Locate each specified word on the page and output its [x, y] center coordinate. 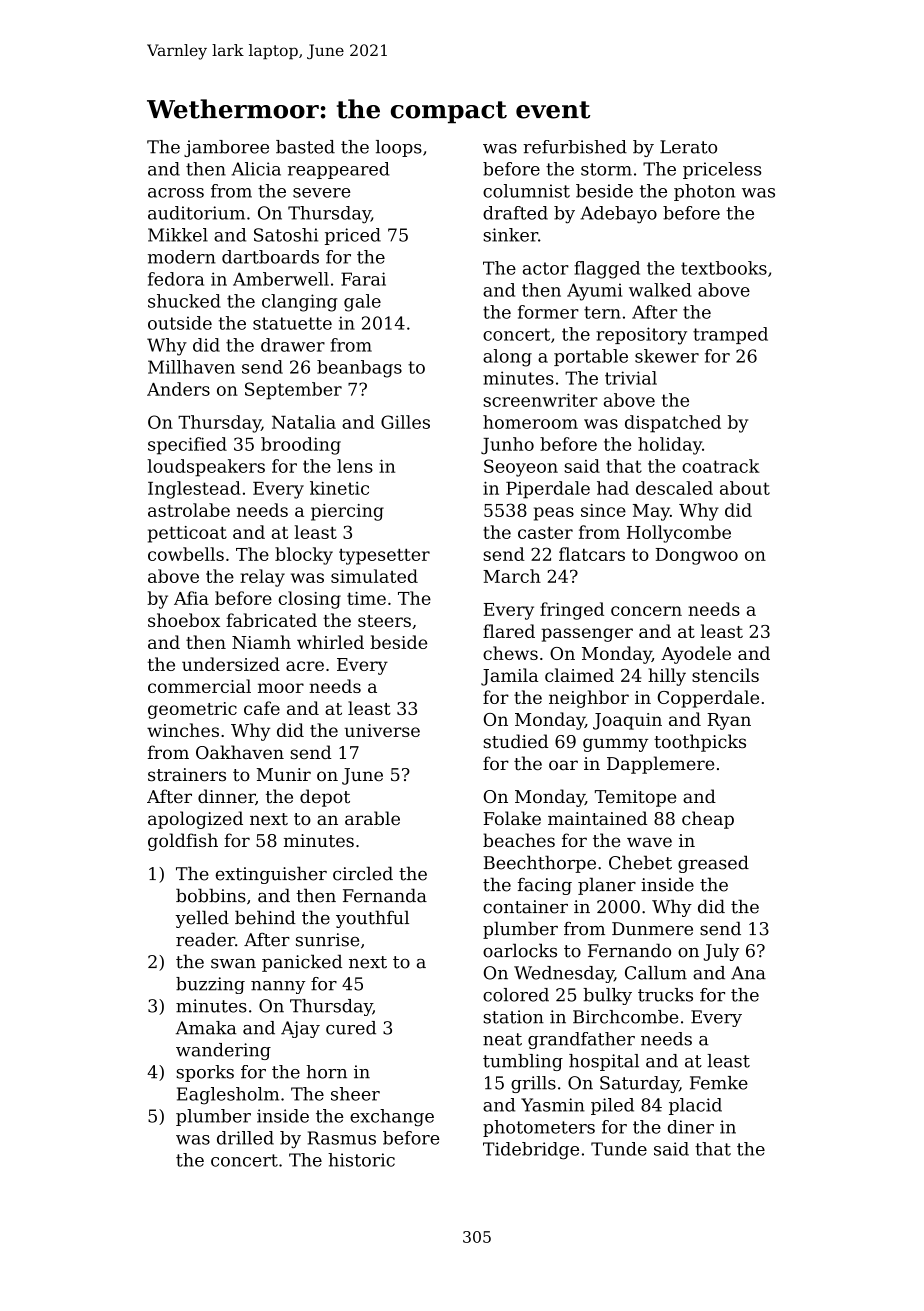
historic [361, 1160]
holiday [670, 446]
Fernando [629, 950]
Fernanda [385, 895]
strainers [187, 774]
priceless [722, 170]
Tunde [619, 1149]
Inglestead [194, 490]
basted [305, 147]
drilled [245, 1138]
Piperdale [548, 490]
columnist [526, 191]
